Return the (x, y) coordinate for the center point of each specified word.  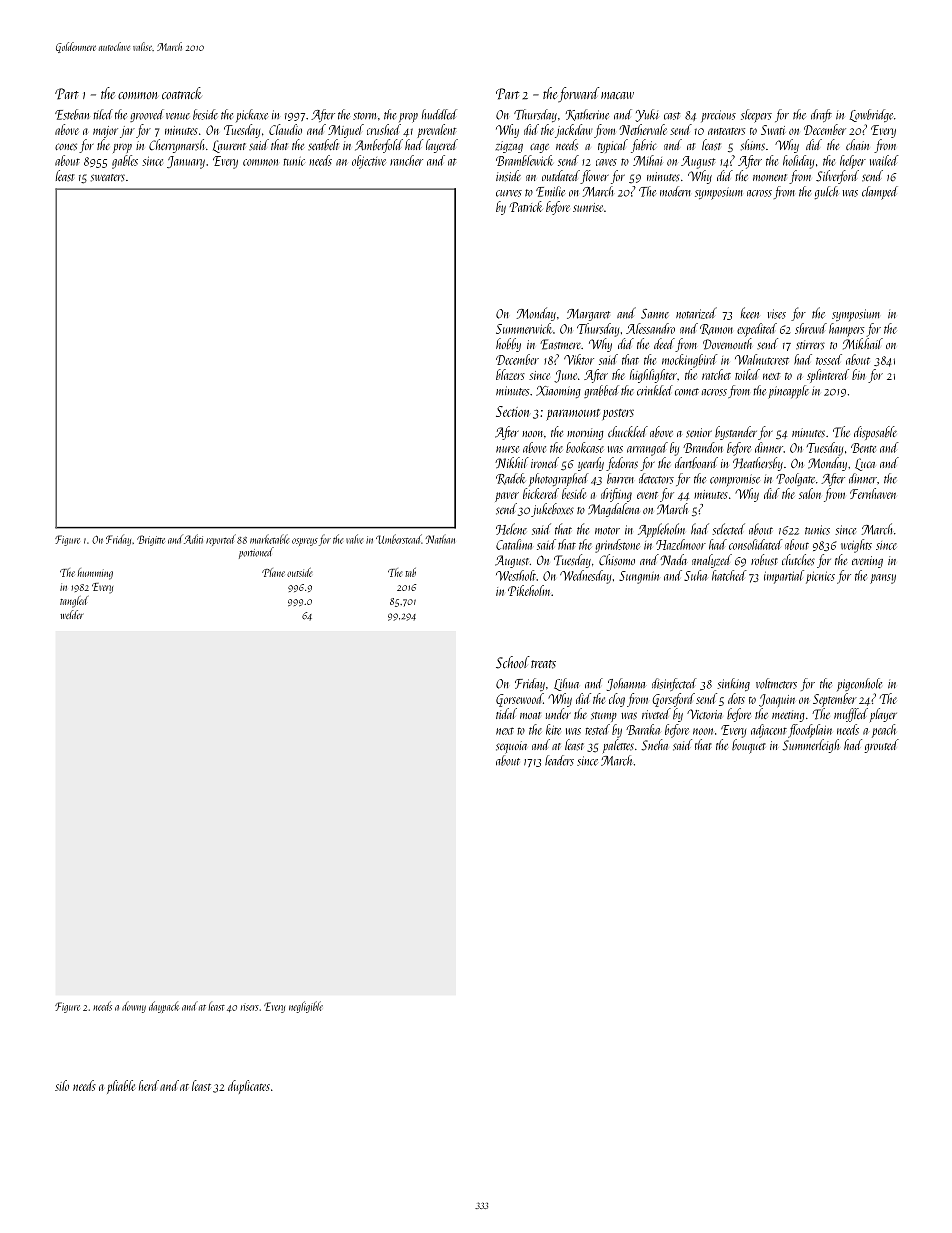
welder (72, 614)
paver (507, 497)
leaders (559, 760)
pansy (883, 579)
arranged (647, 449)
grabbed (601, 391)
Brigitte (151, 540)
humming (95, 574)
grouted (881, 746)
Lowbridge (871, 115)
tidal (506, 713)
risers (250, 1007)
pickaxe (252, 115)
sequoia (511, 747)
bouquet (749, 746)
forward (579, 95)
